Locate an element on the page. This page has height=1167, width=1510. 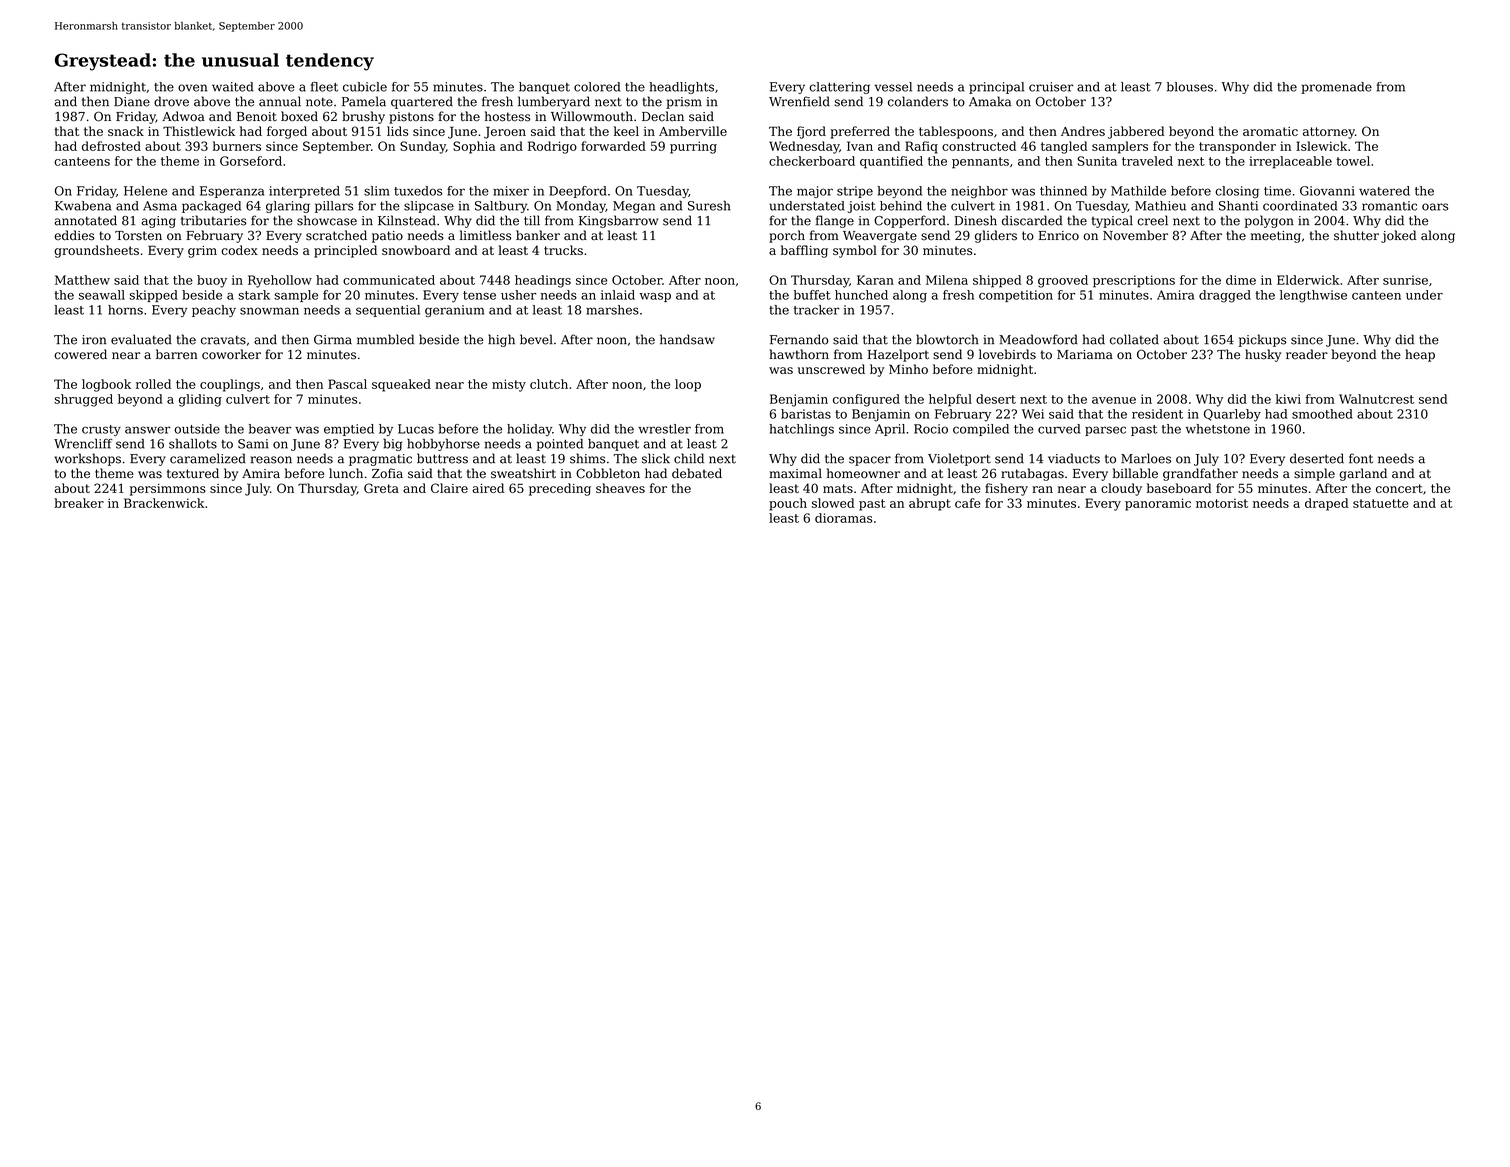
shallots is located at coordinates (193, 443).
